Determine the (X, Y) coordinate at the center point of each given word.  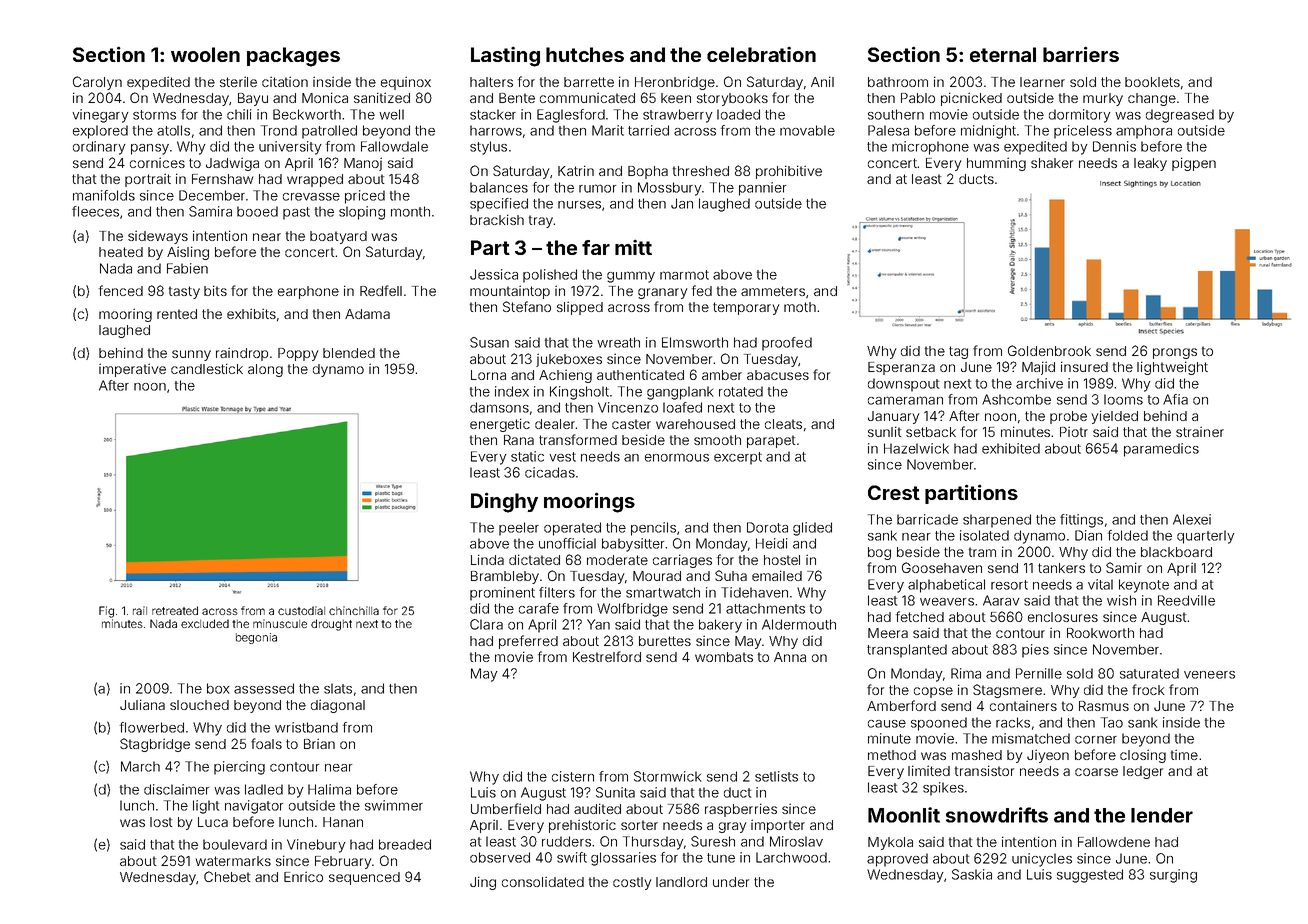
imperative (132, 370)
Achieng (565, 376)
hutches (585, 54)
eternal (1003, 54)
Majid (1038, 368)
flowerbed (152, 727)
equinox (406, 83)
